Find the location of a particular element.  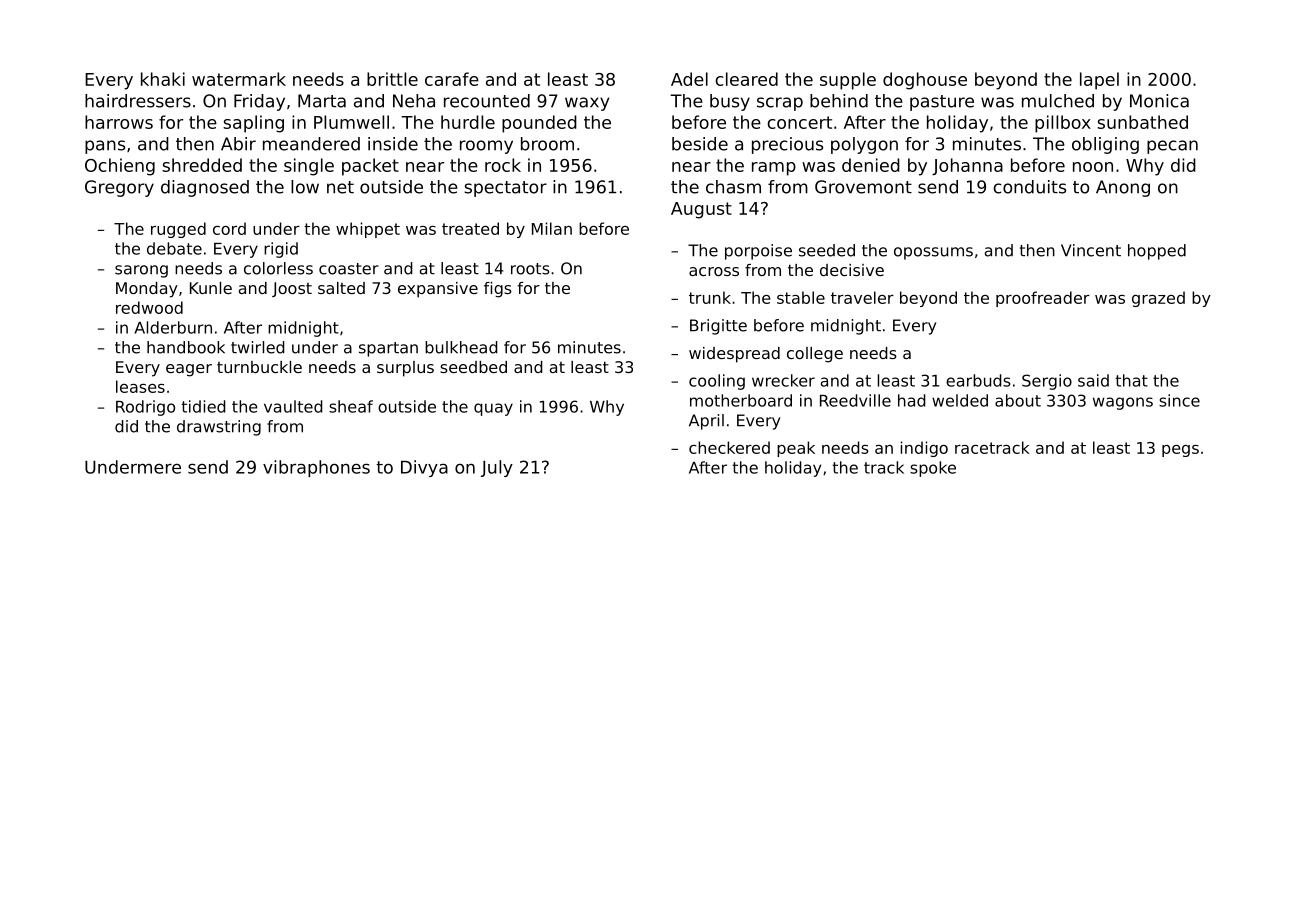

grazed is located at coordinates (1158, 299).
